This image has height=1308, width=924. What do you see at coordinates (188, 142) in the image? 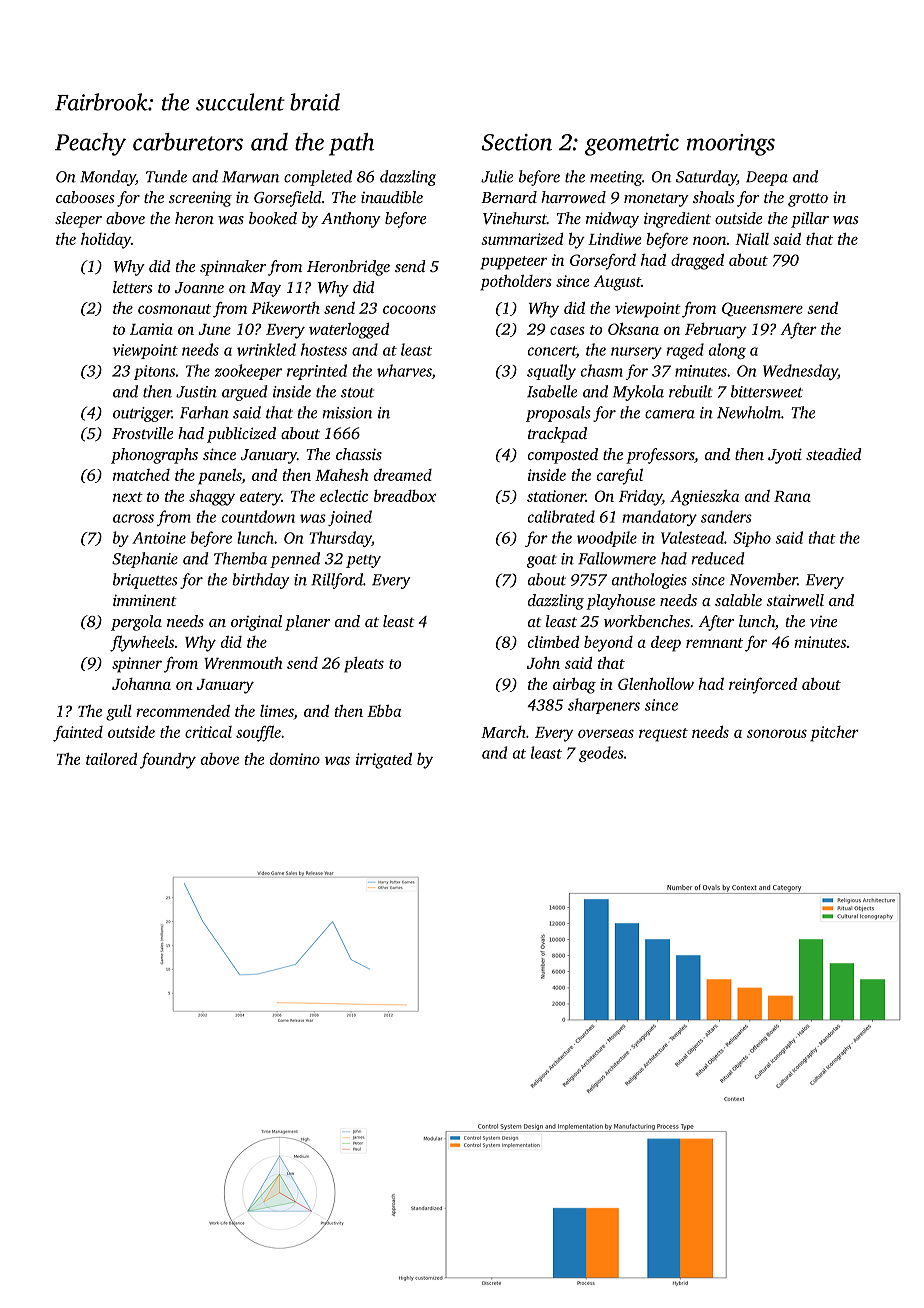
I see `carburetors` at bounding box center [188, 142].
